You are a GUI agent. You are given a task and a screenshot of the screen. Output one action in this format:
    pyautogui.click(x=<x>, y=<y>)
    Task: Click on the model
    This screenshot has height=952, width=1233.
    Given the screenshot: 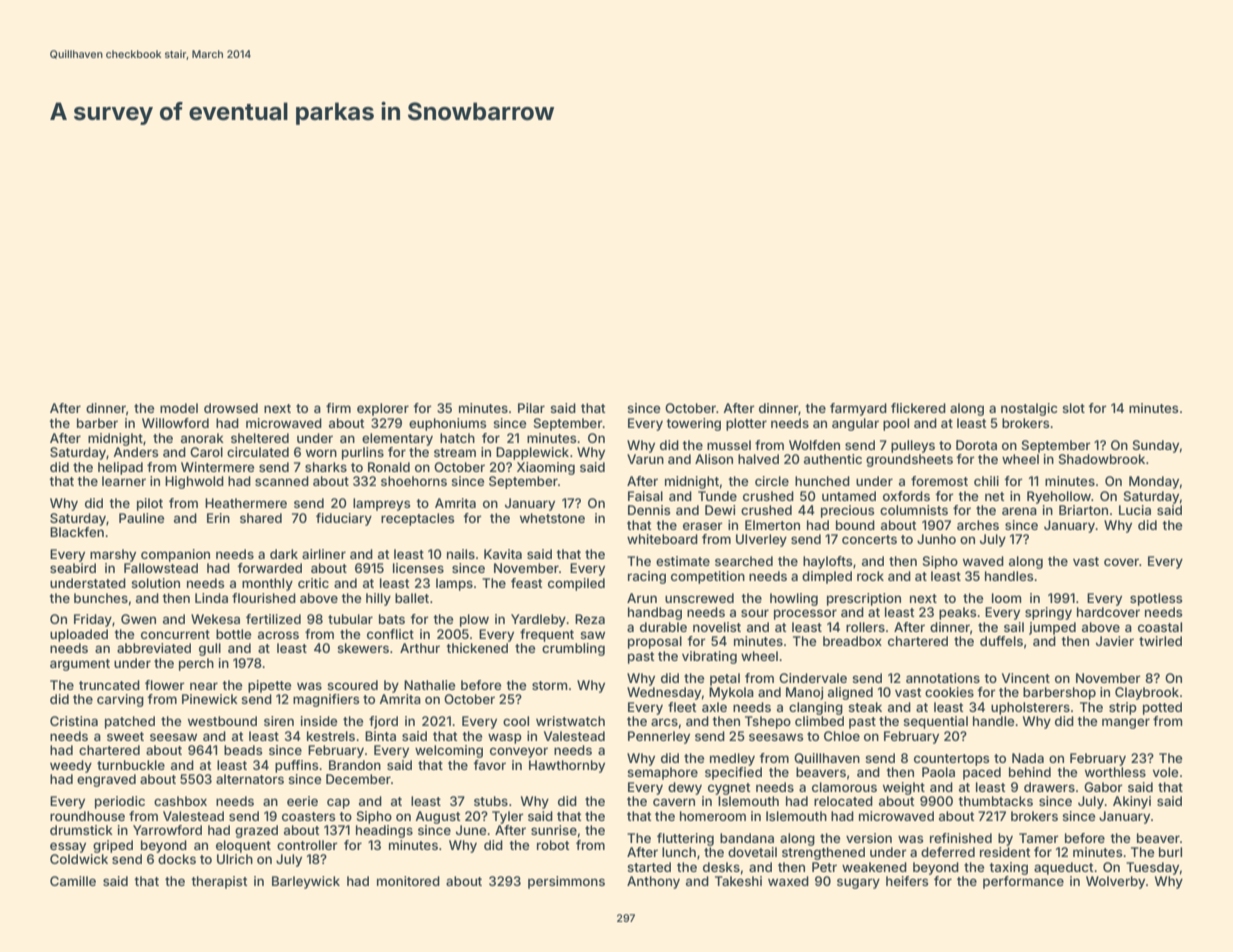 What is the action you would take?
    pyautogui.click(x=179, y=408)
